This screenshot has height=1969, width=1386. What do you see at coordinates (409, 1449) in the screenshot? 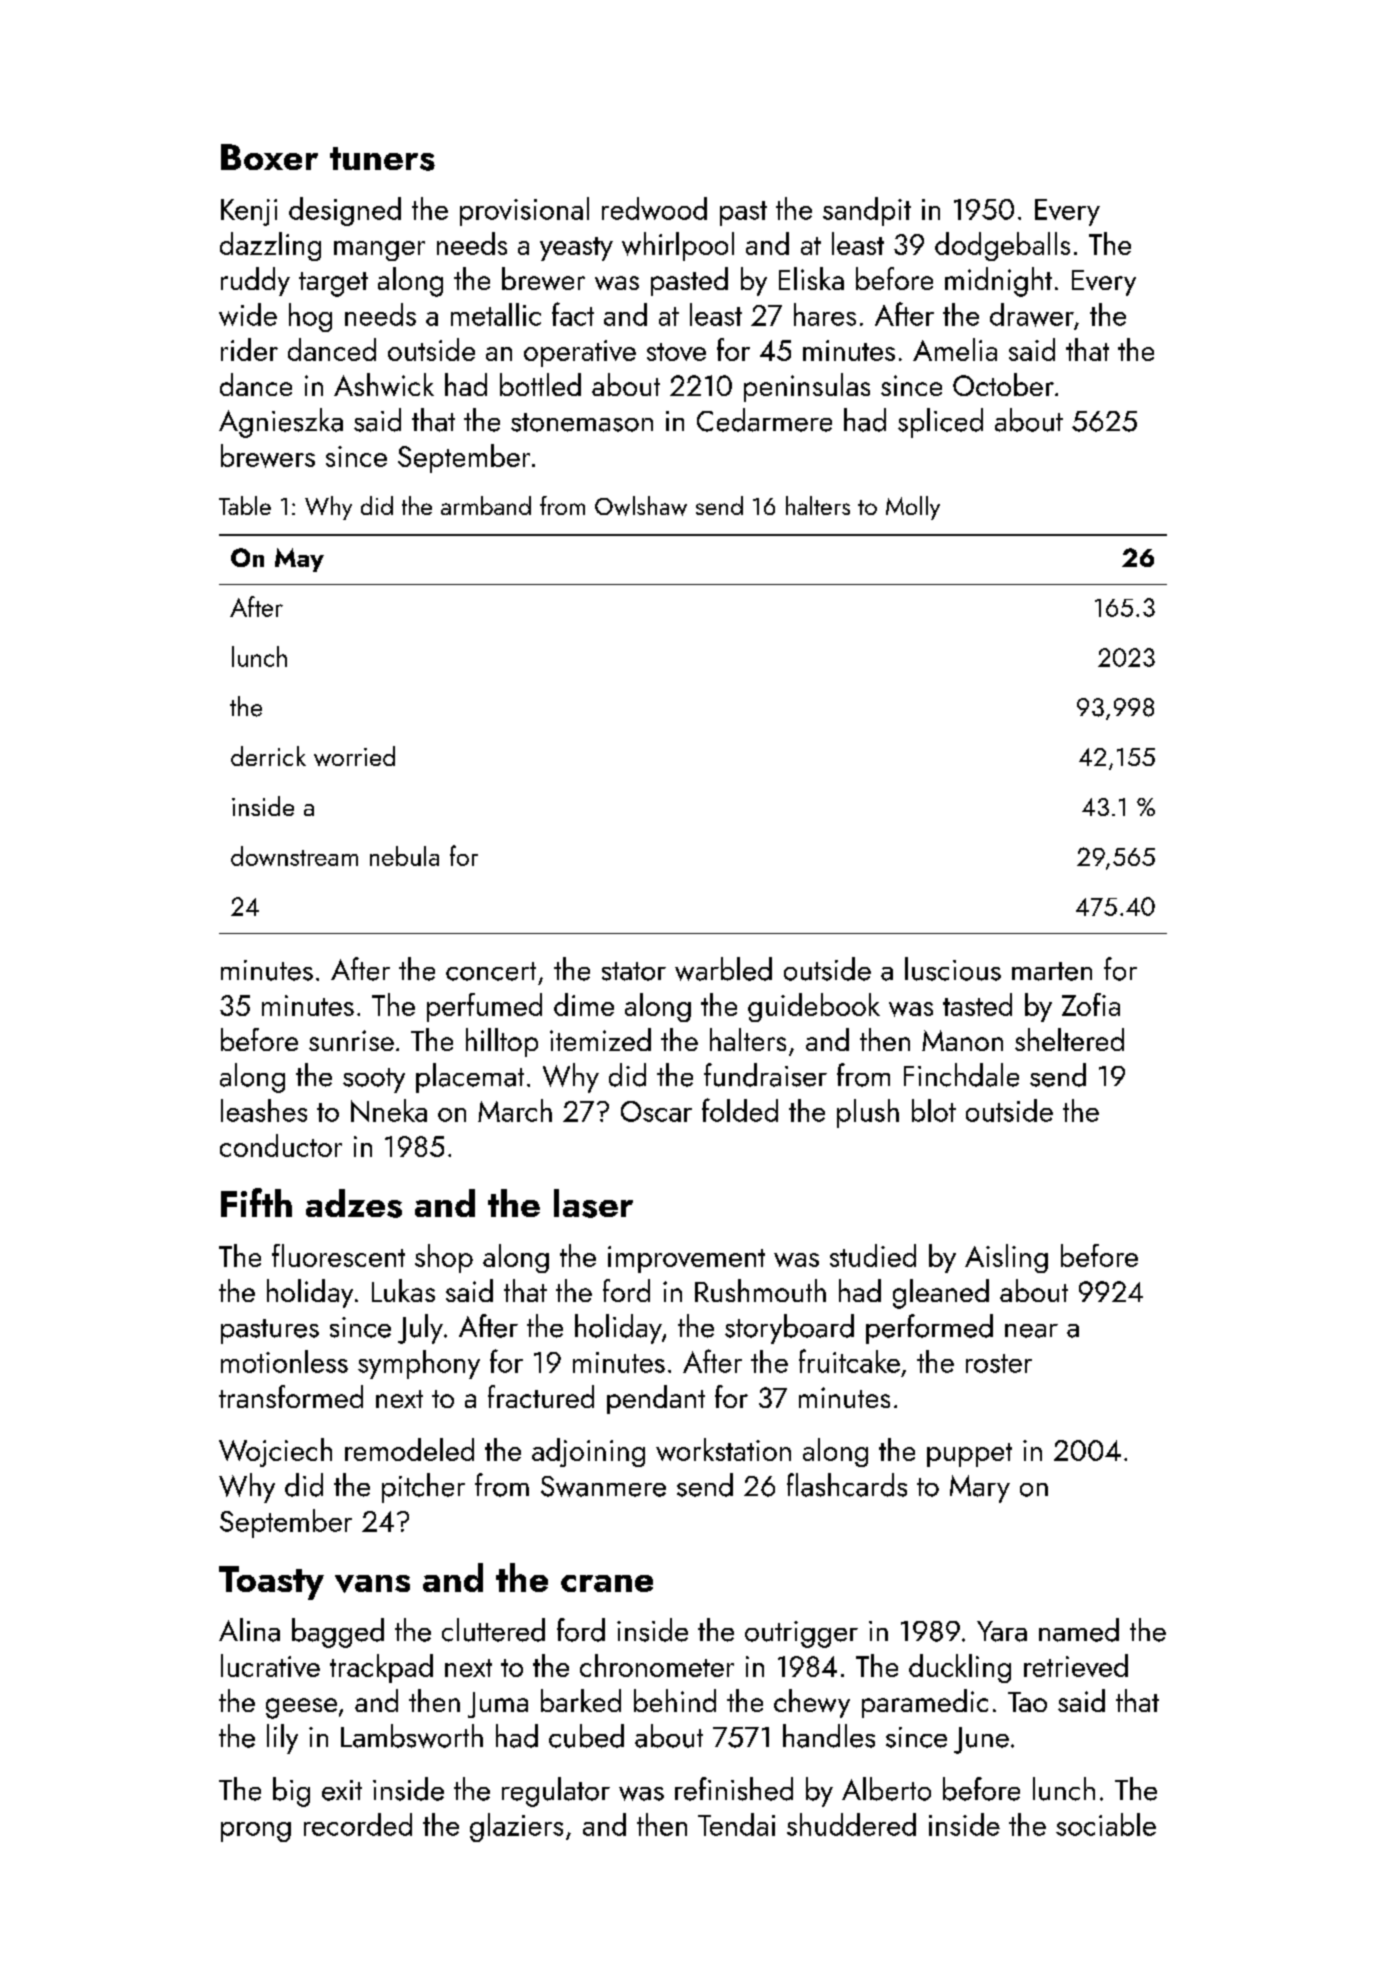
I see `remodeled` at bounding box center [409, 1449].
